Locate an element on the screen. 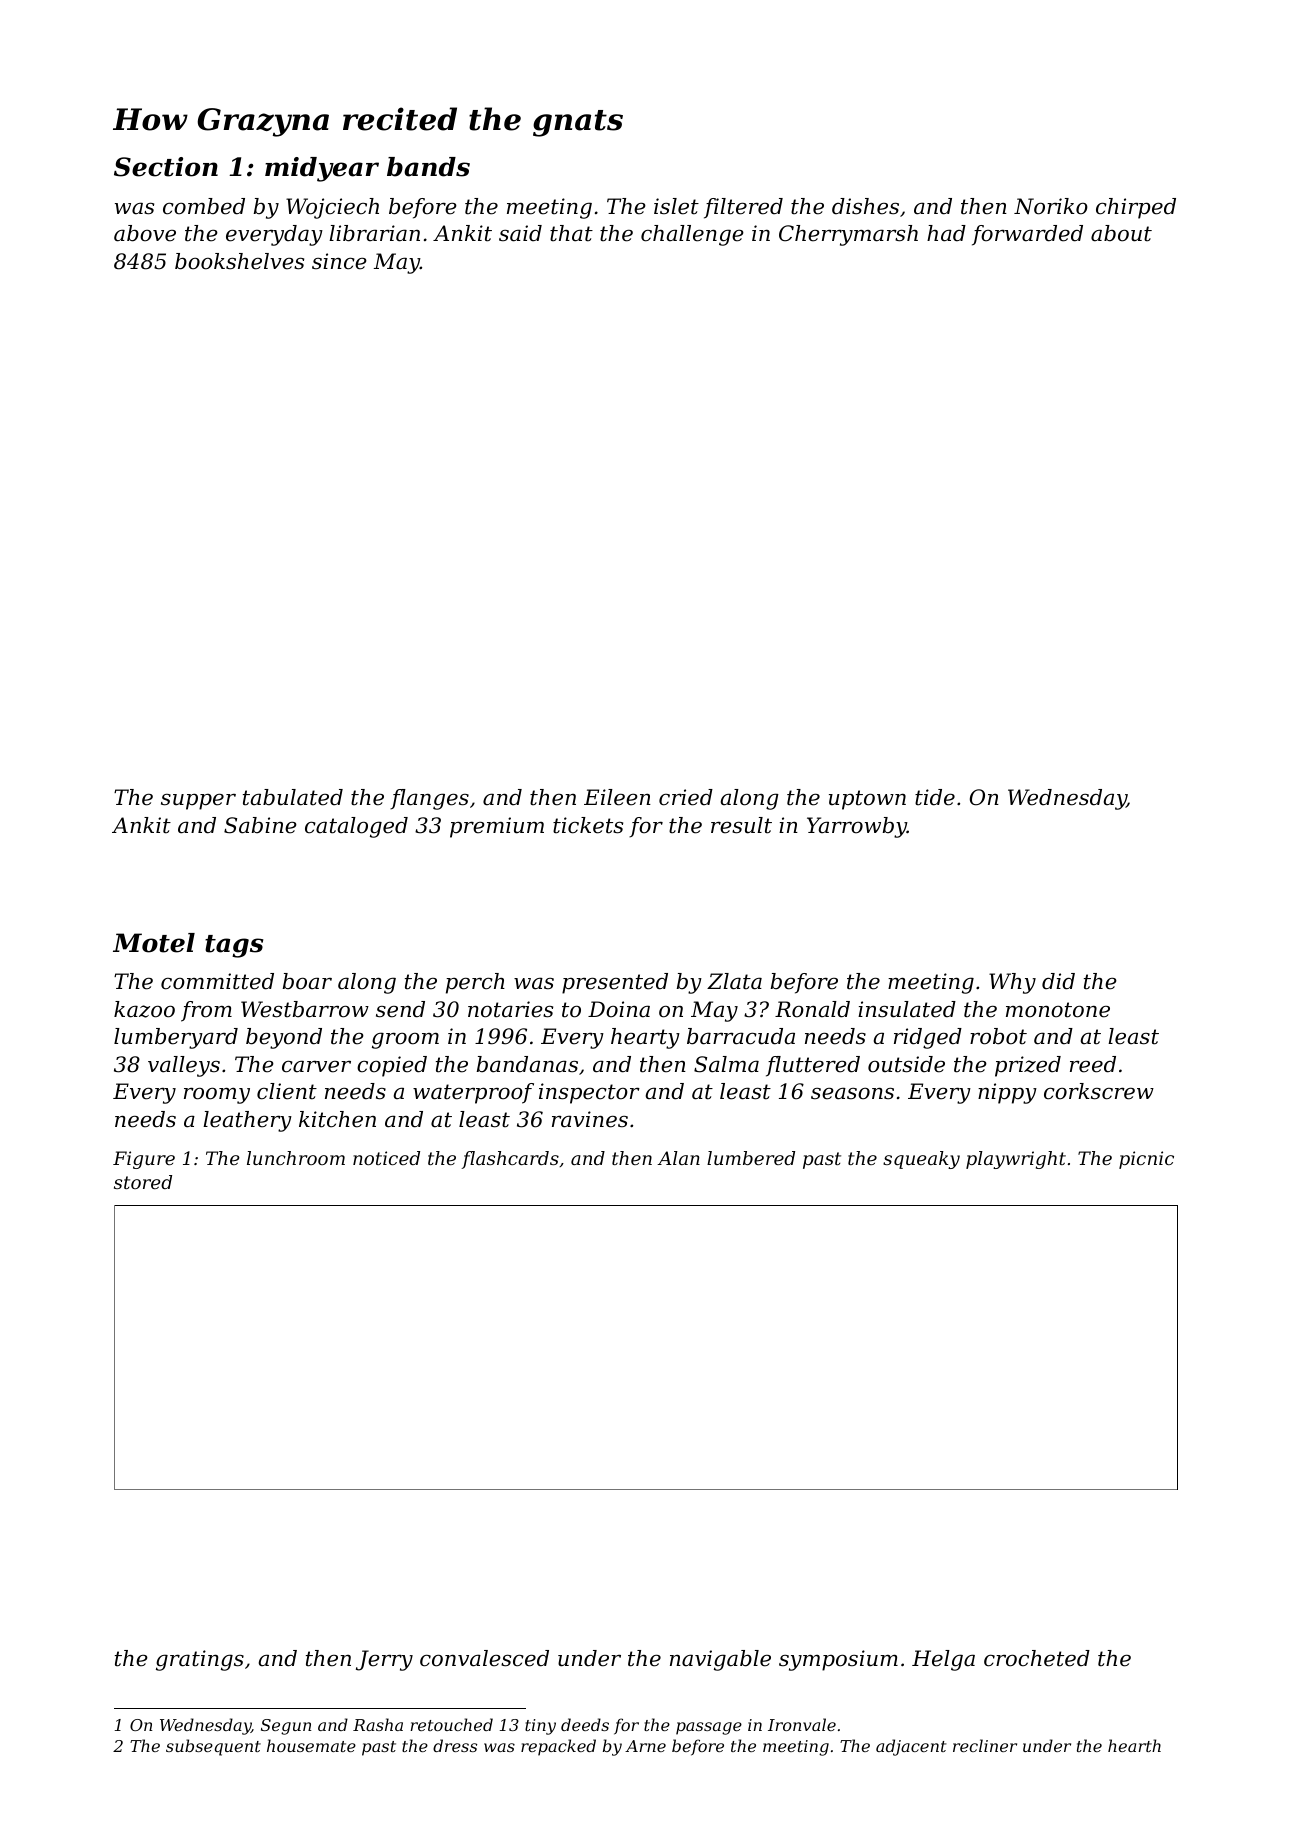  Zlata is located at coordinates (734, 981).
